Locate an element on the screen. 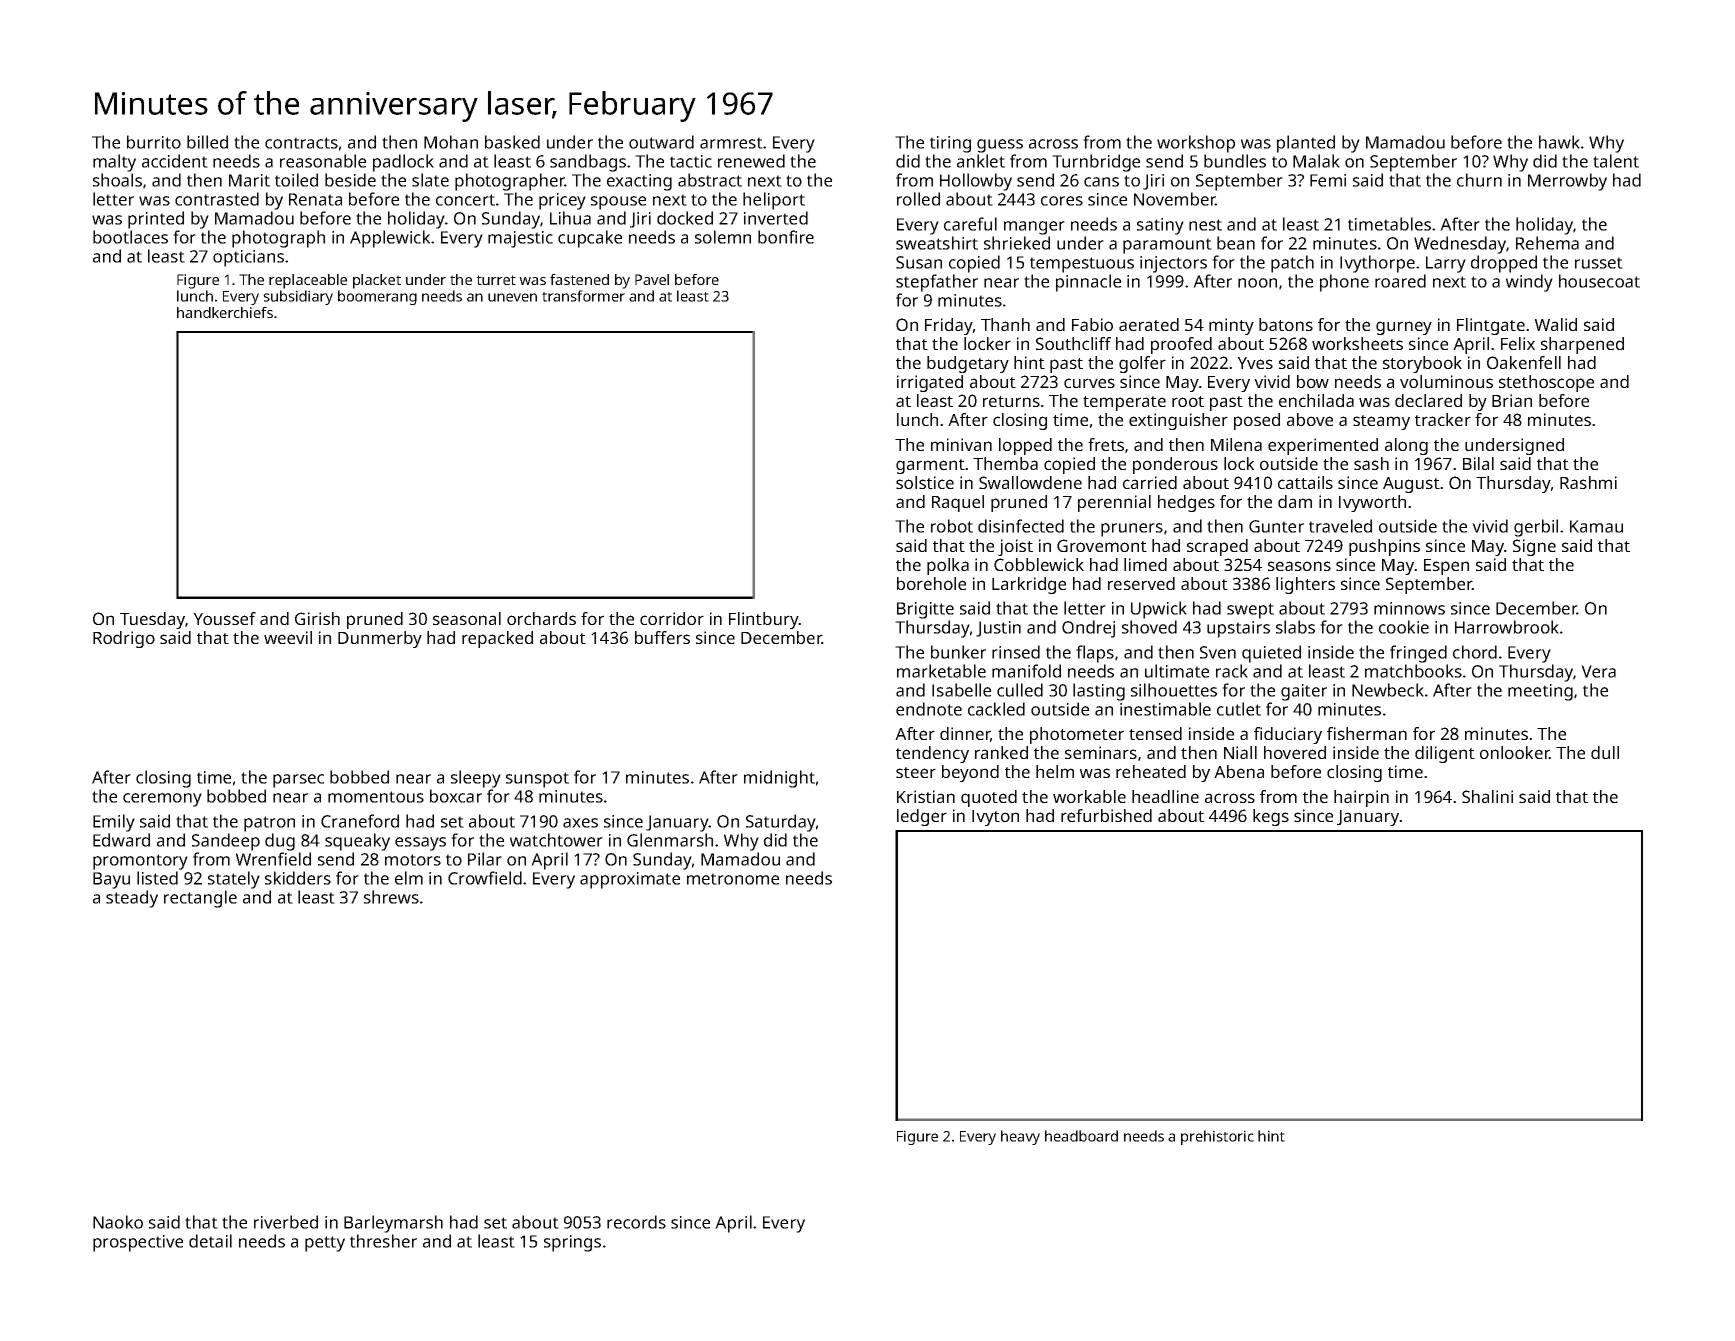 This screenshot has height=1341, width=1735. Saturday is located at coordinates (781, 823).
